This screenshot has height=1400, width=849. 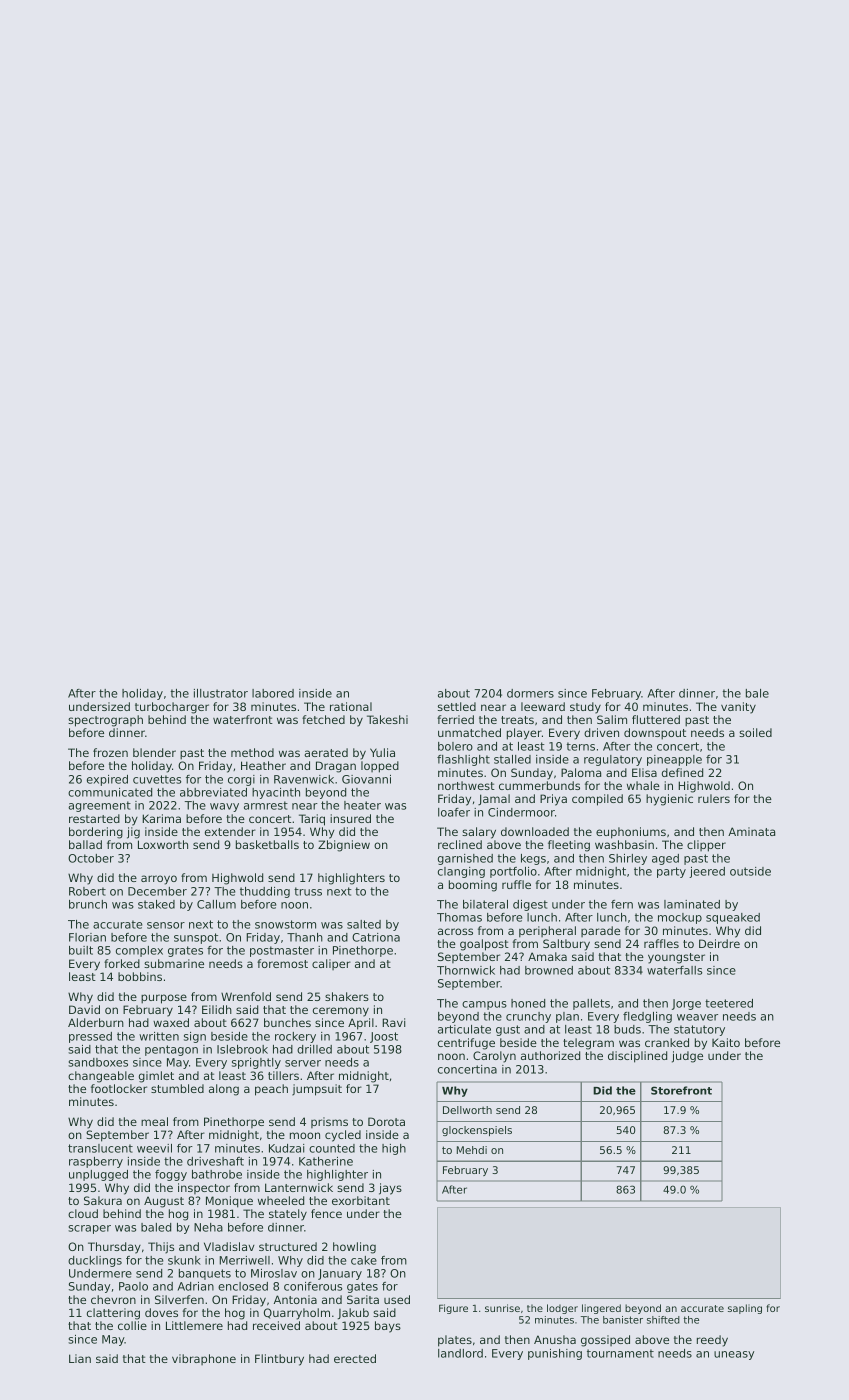 What do you see at coordinates (382, 752) in the screenshot?
I see `Yulia` at bounding box center [382, 752].
